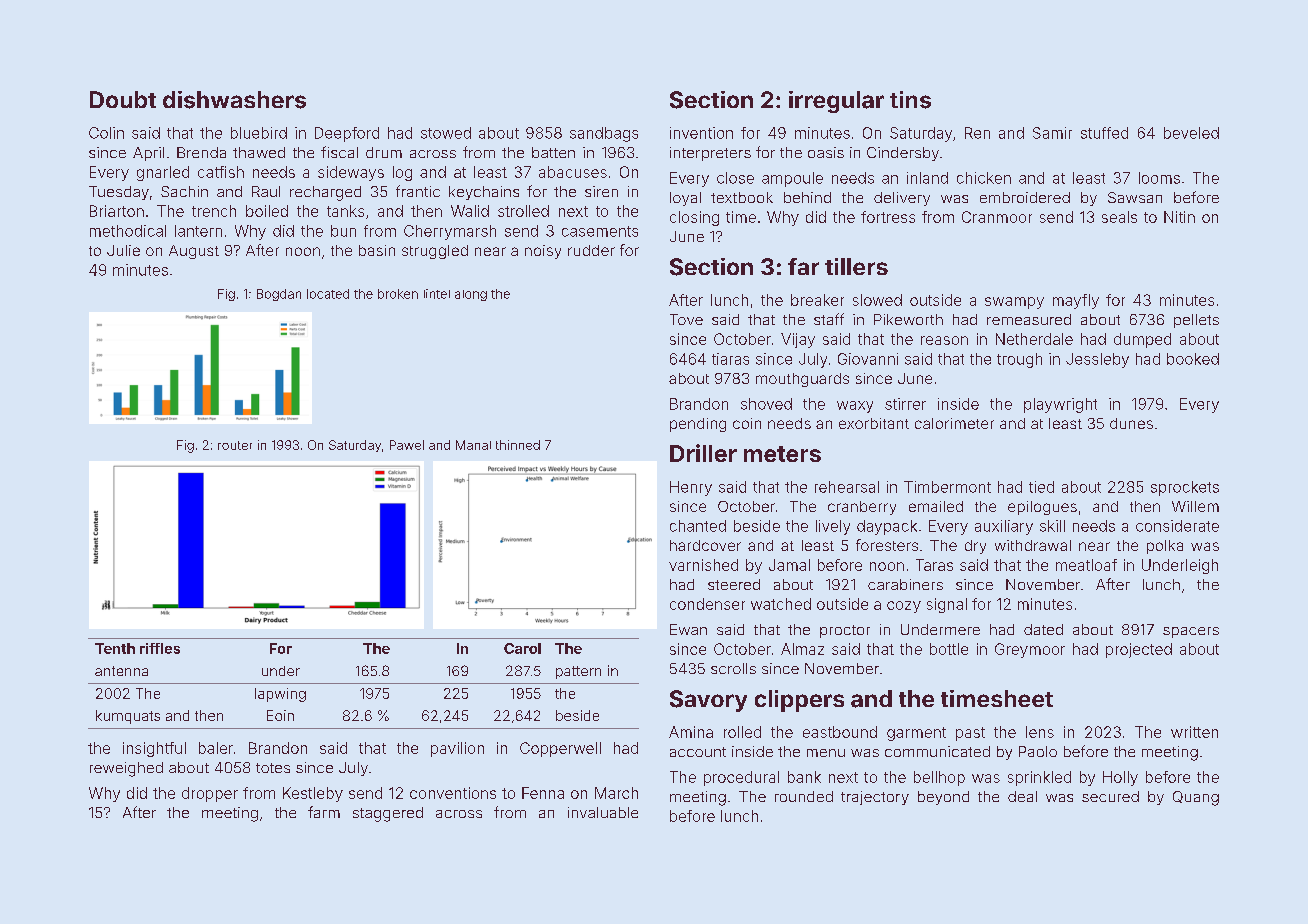 This document has height=924, width=1308. I want to click on irregular, so click(836, 102).
